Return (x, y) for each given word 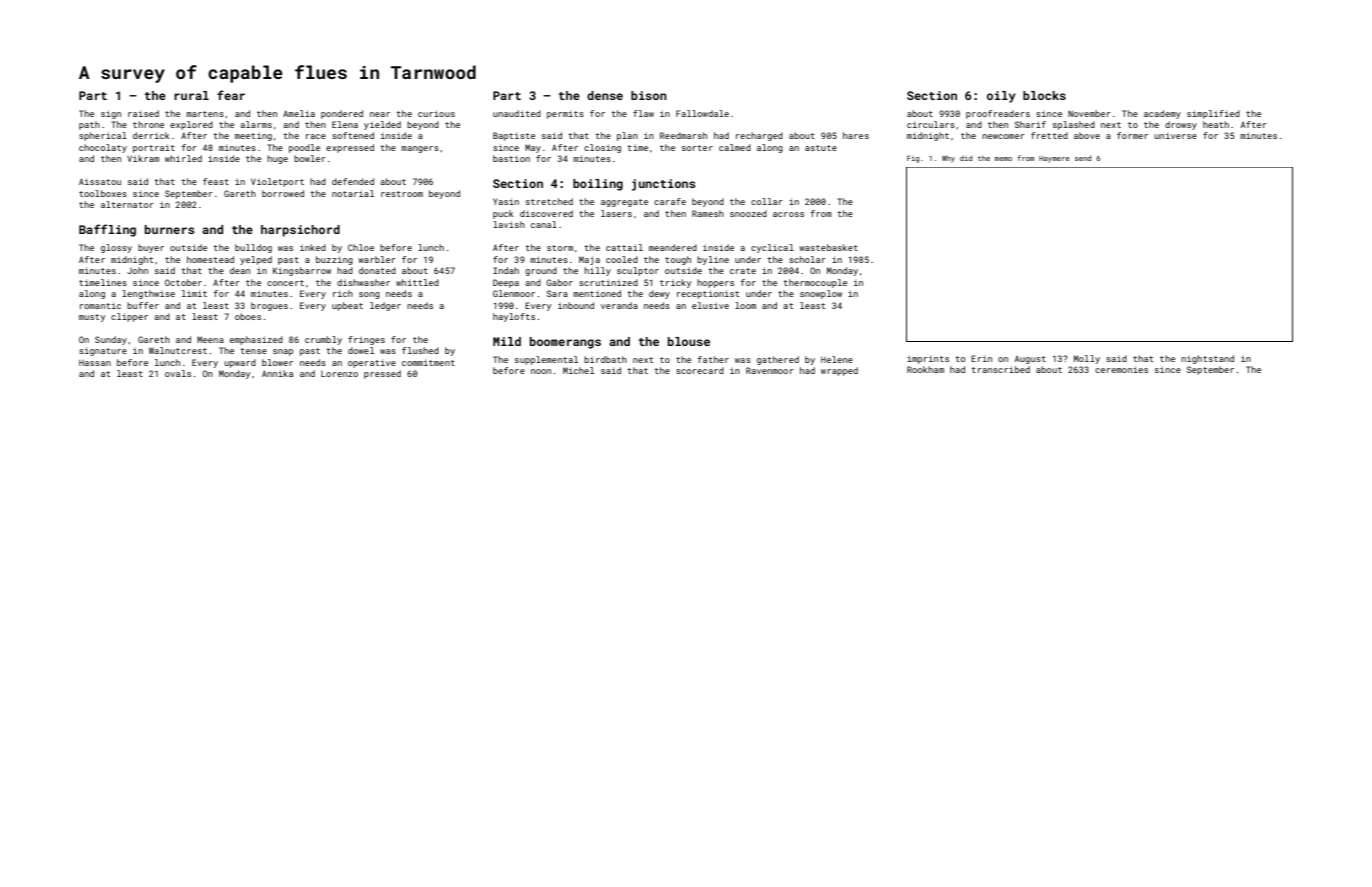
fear (231, 95)
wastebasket (828, 247)
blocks (1044, 95)
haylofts (514, 317)
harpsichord (300, 231)
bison (649, 95)
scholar (807, 259)
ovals (178, 373)
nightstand (1207, 359)
